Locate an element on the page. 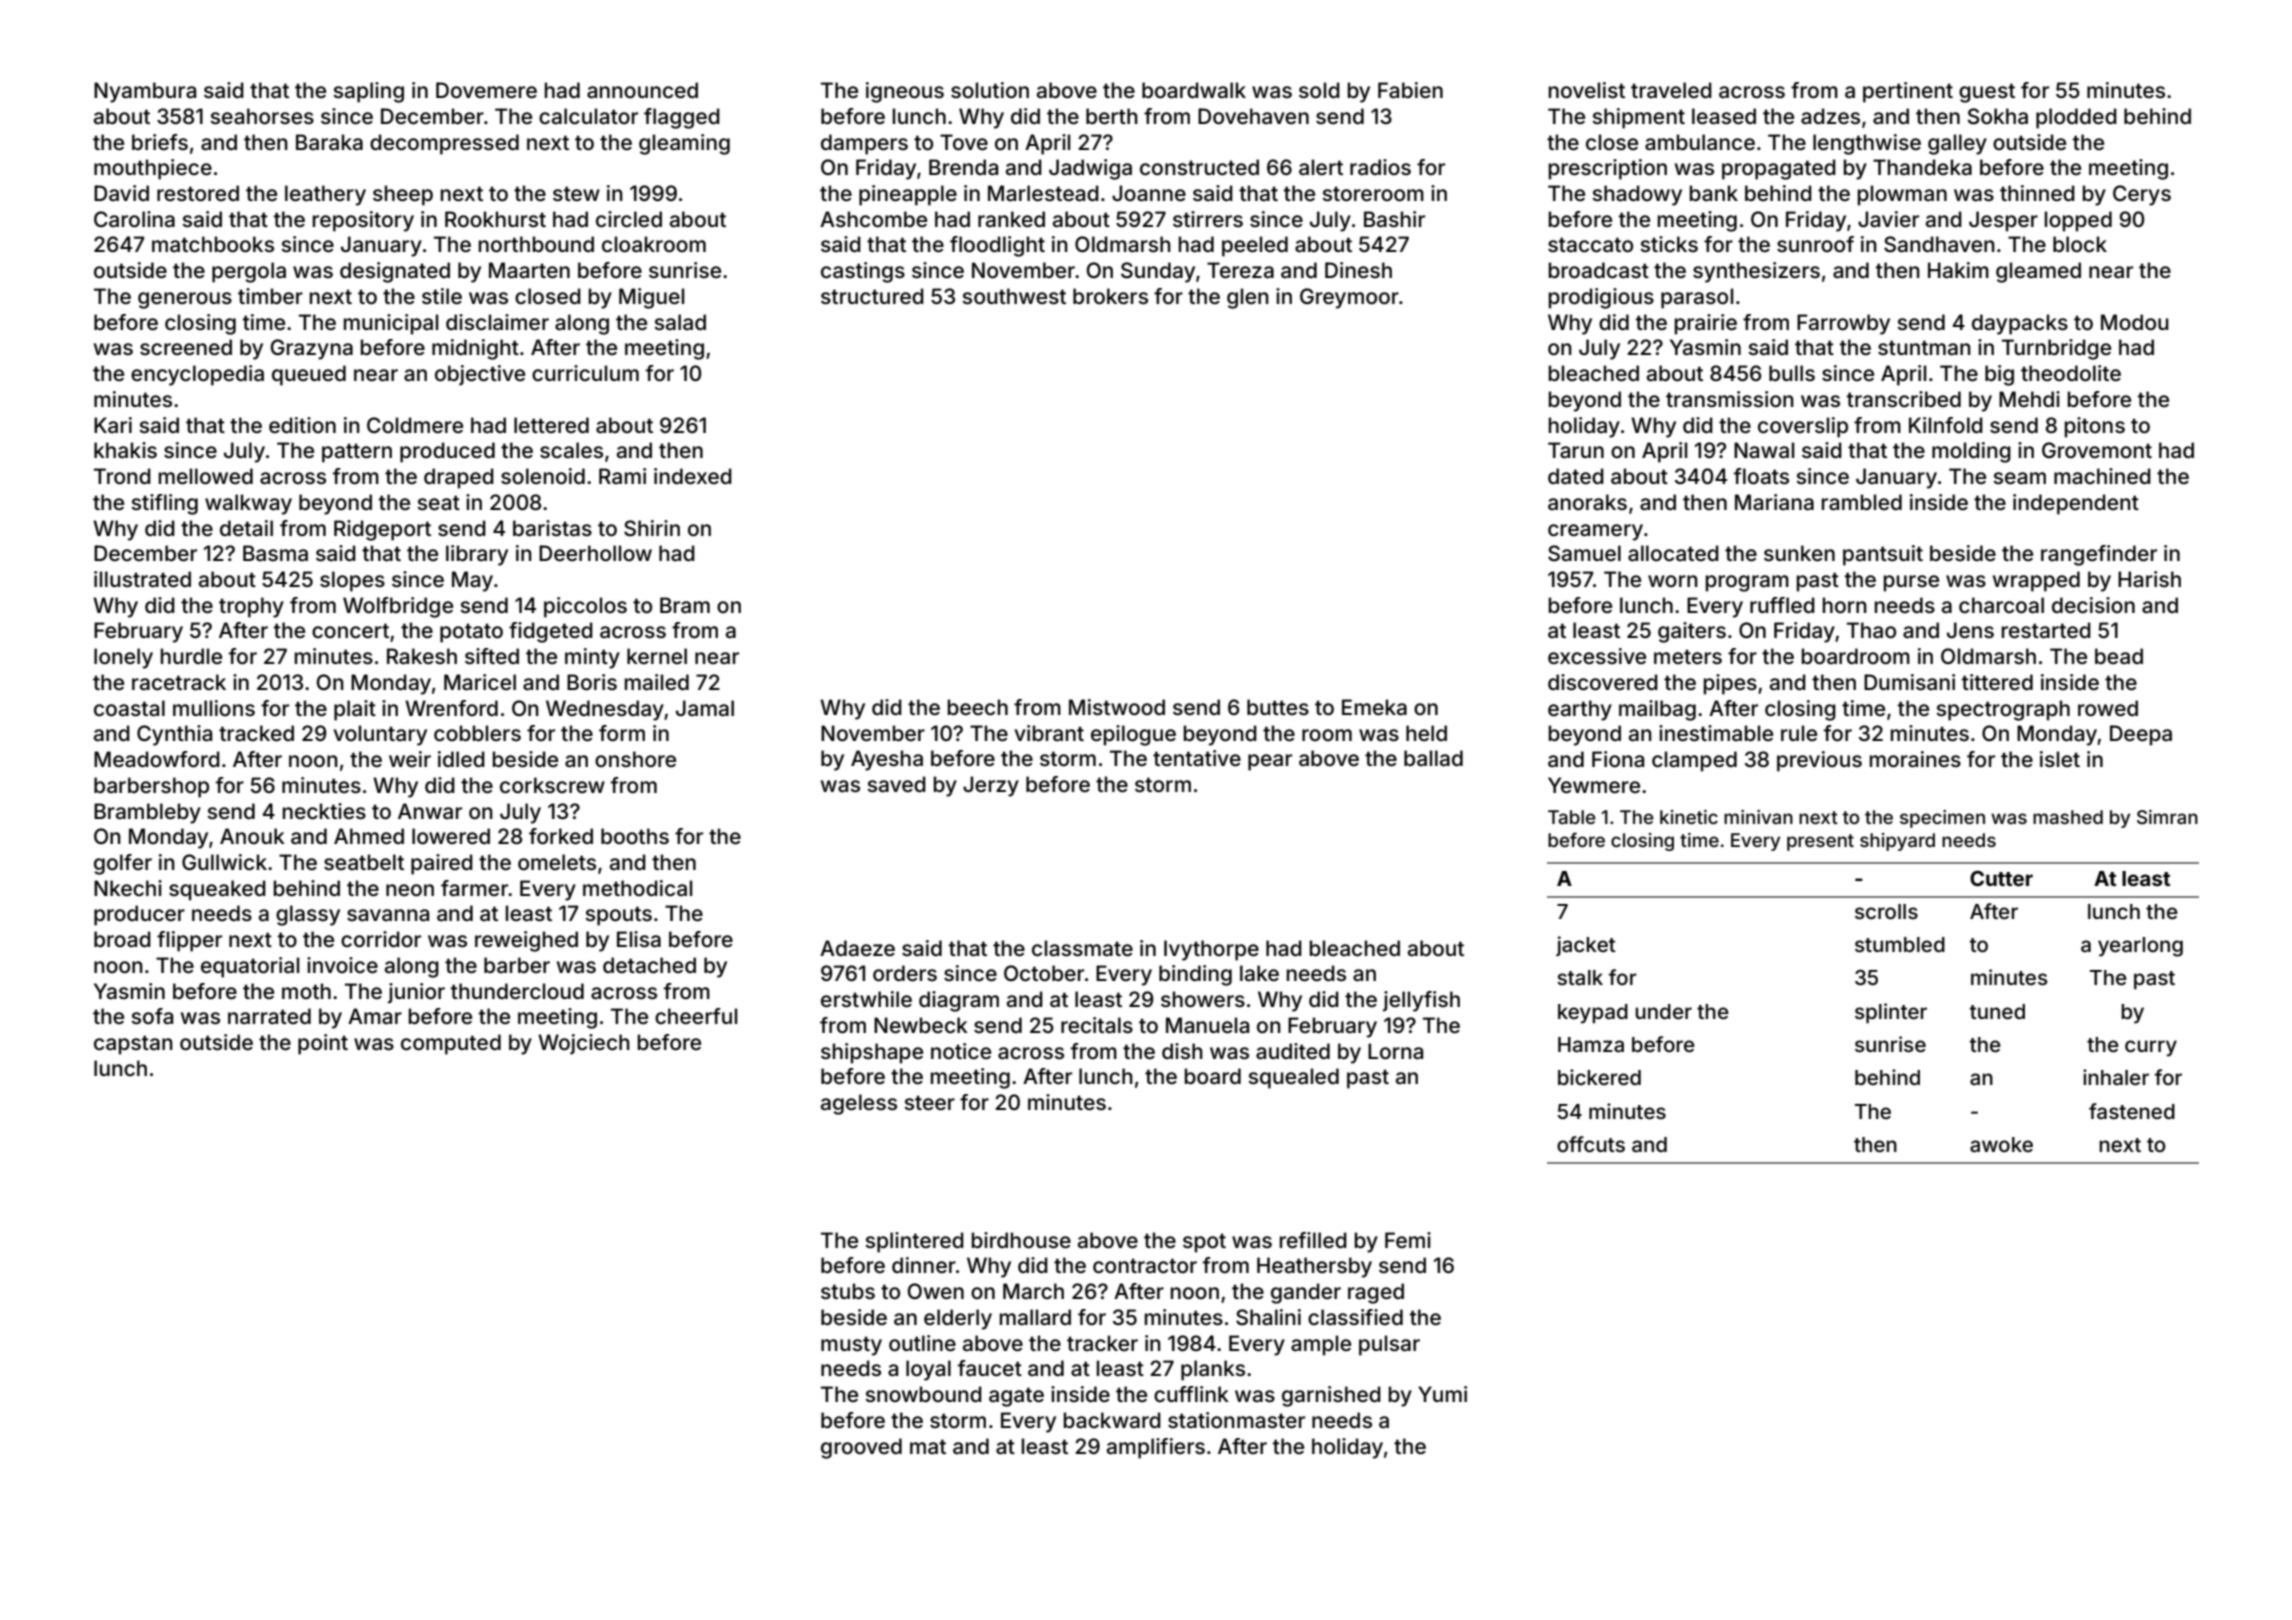 The height and width of the page is (1620, 2292). structured is located at coordinates (872, 296).
